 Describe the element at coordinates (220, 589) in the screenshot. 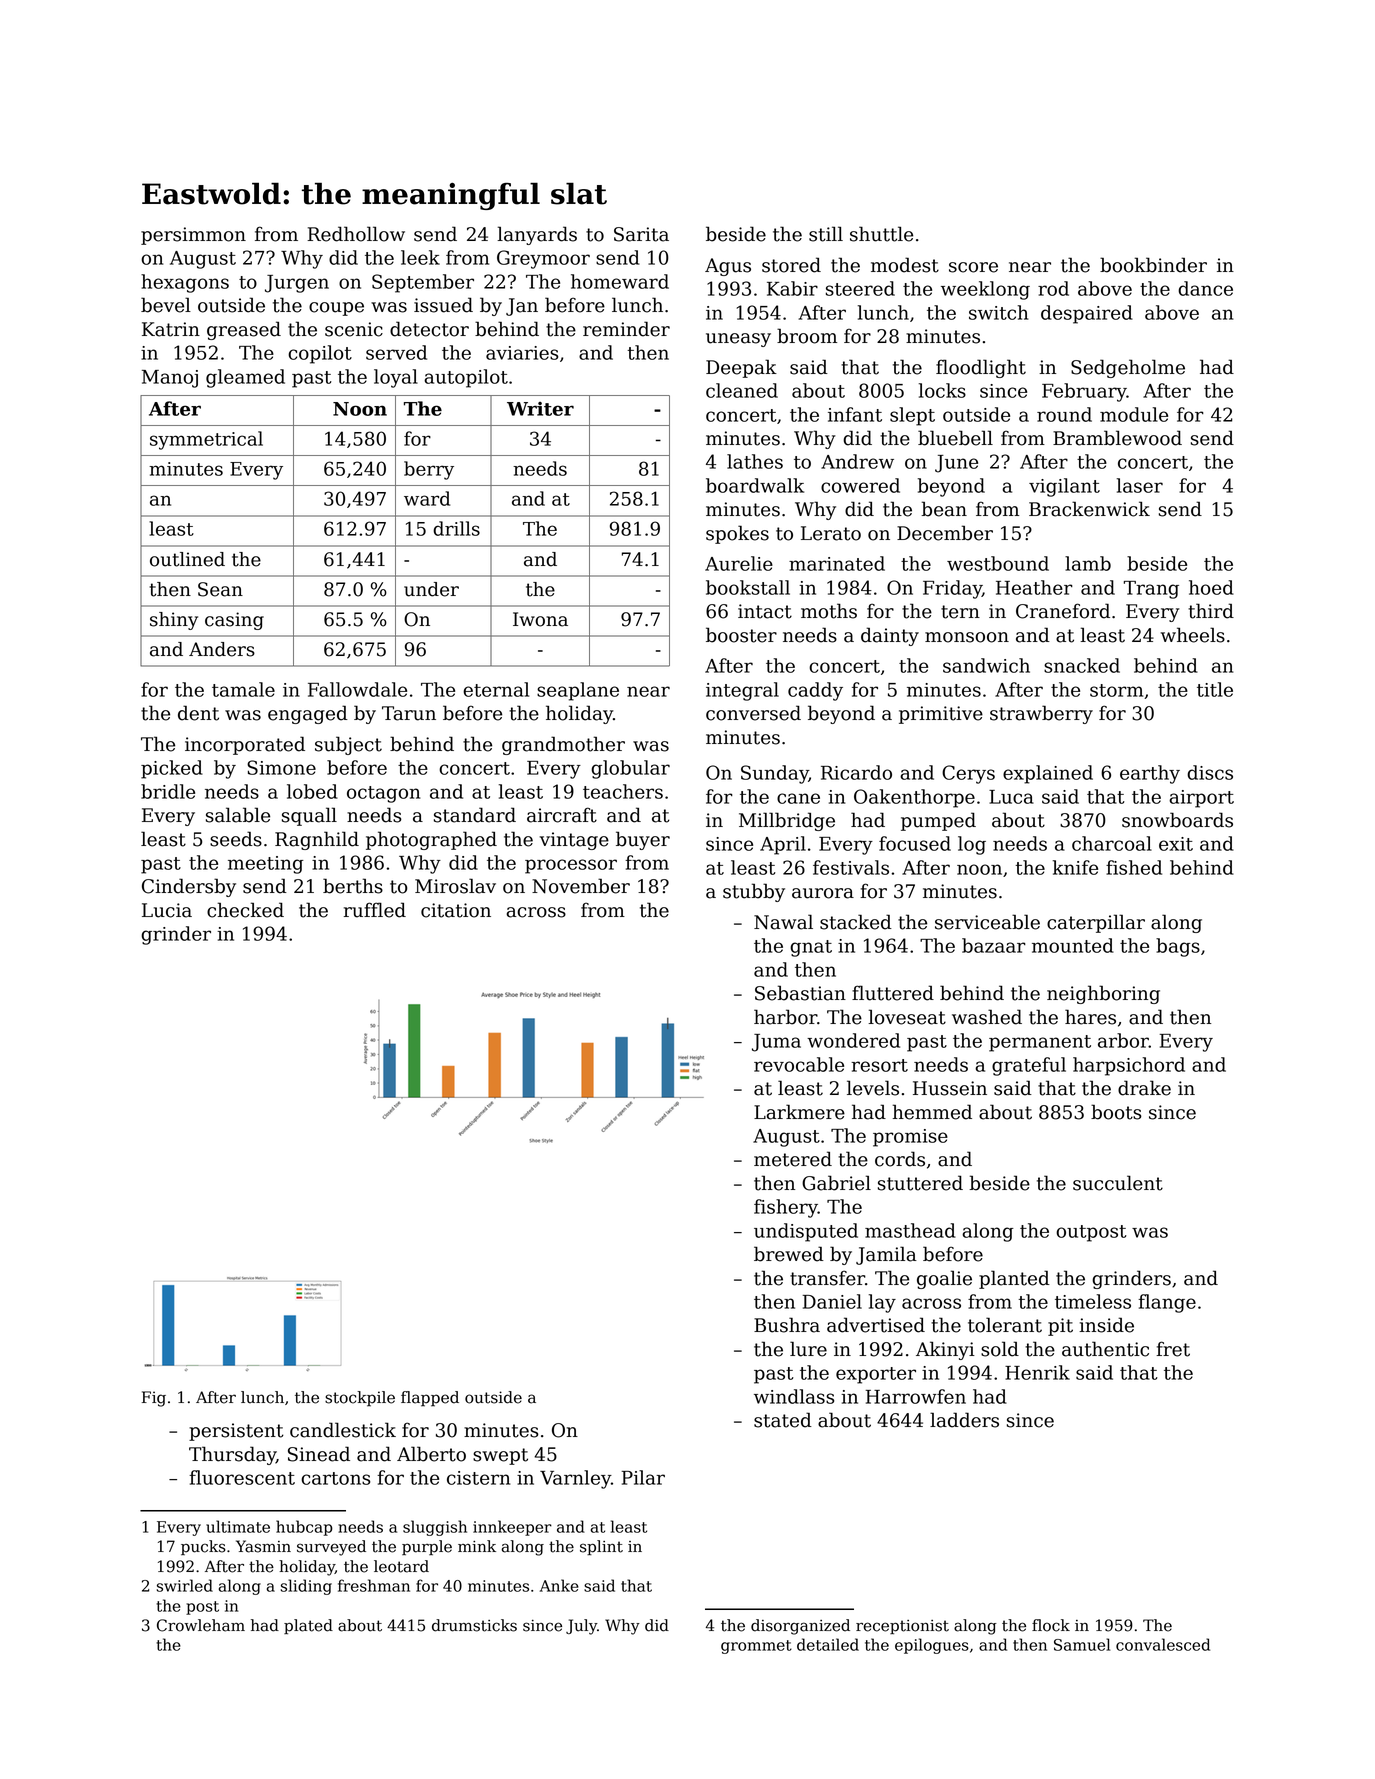

I see `Sean` at that location.
